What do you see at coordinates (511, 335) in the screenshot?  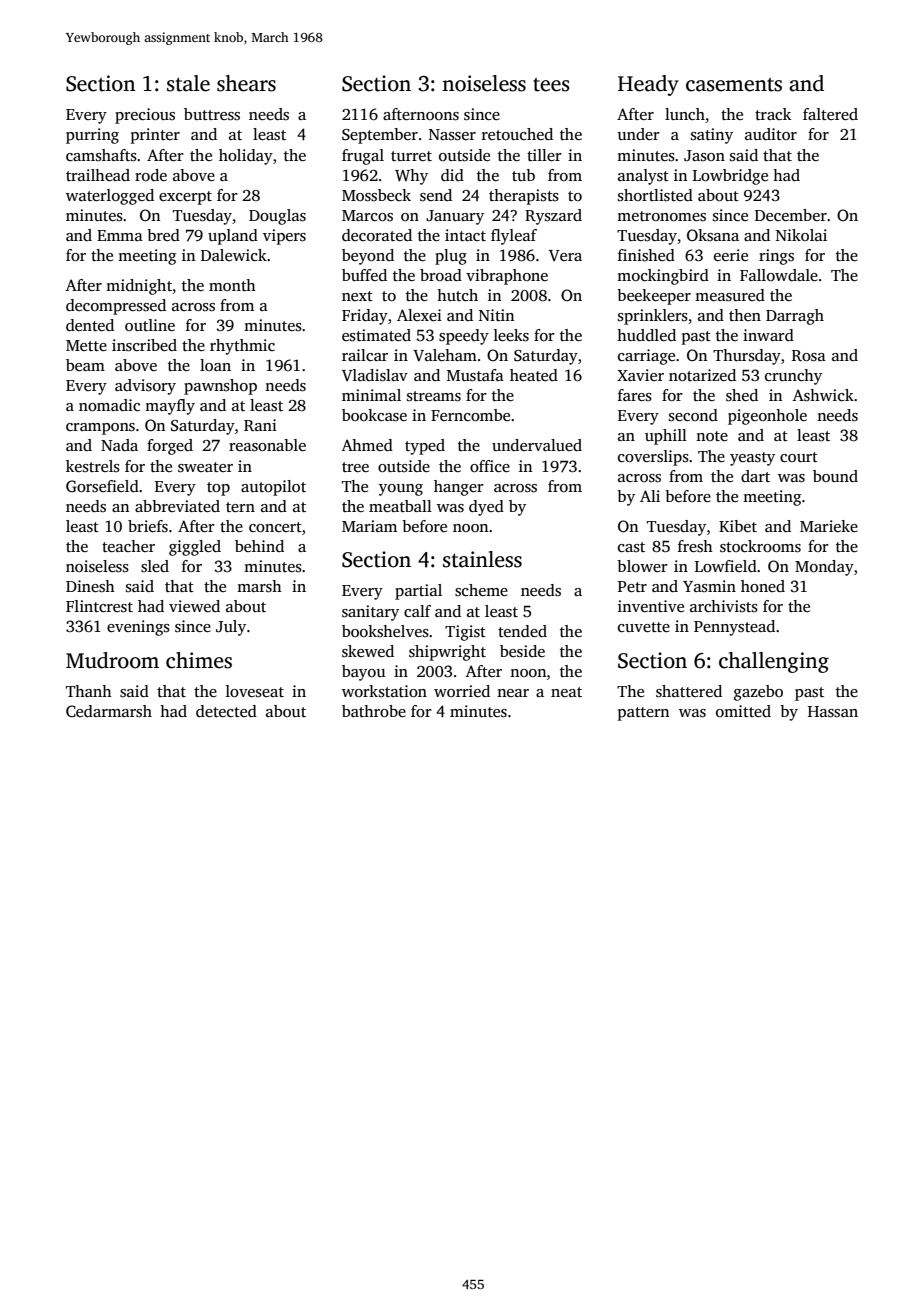 I see `leeks` at bounding box center [511, 335].
